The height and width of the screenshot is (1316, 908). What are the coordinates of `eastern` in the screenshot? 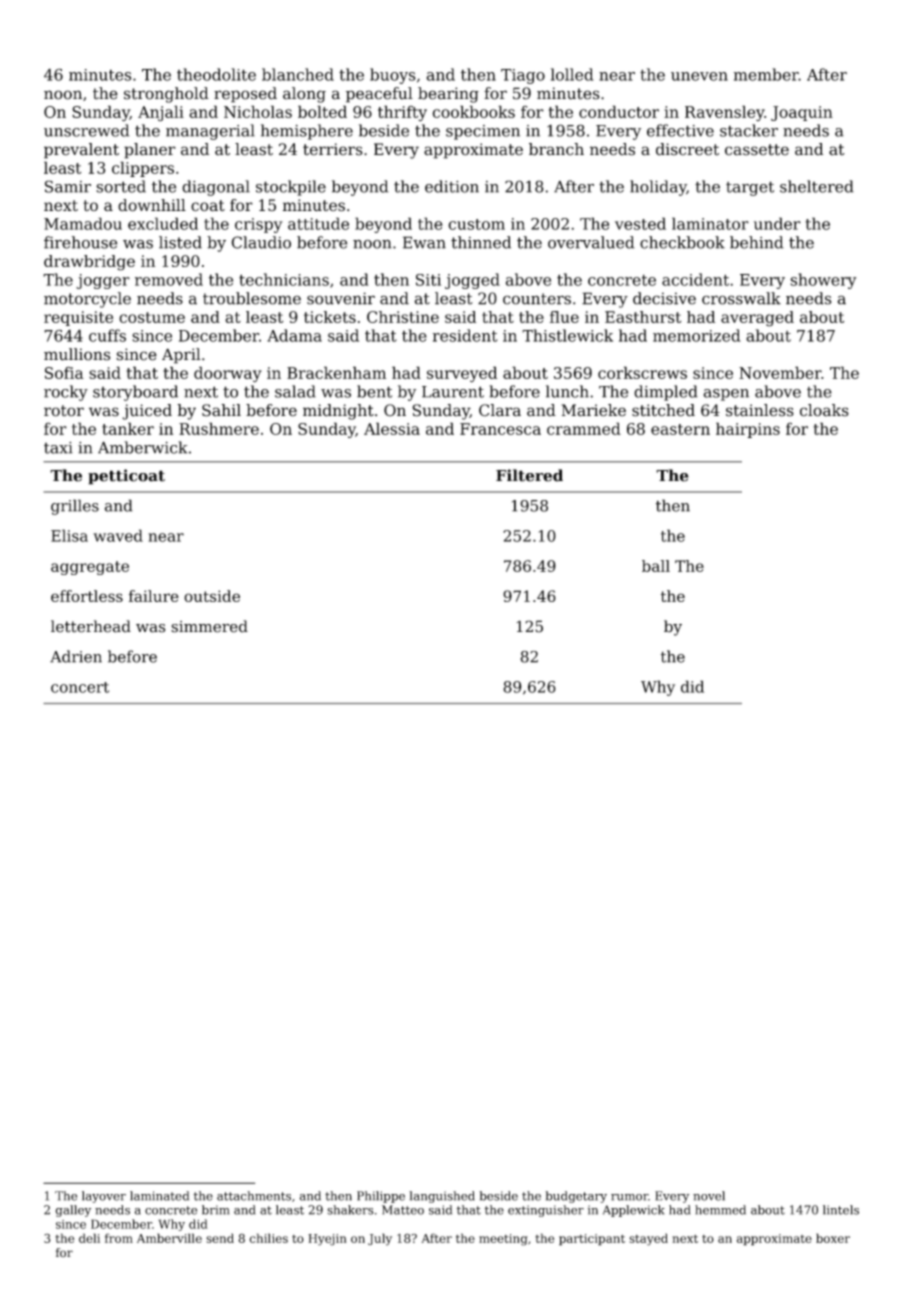 It's located at (680, 429).
